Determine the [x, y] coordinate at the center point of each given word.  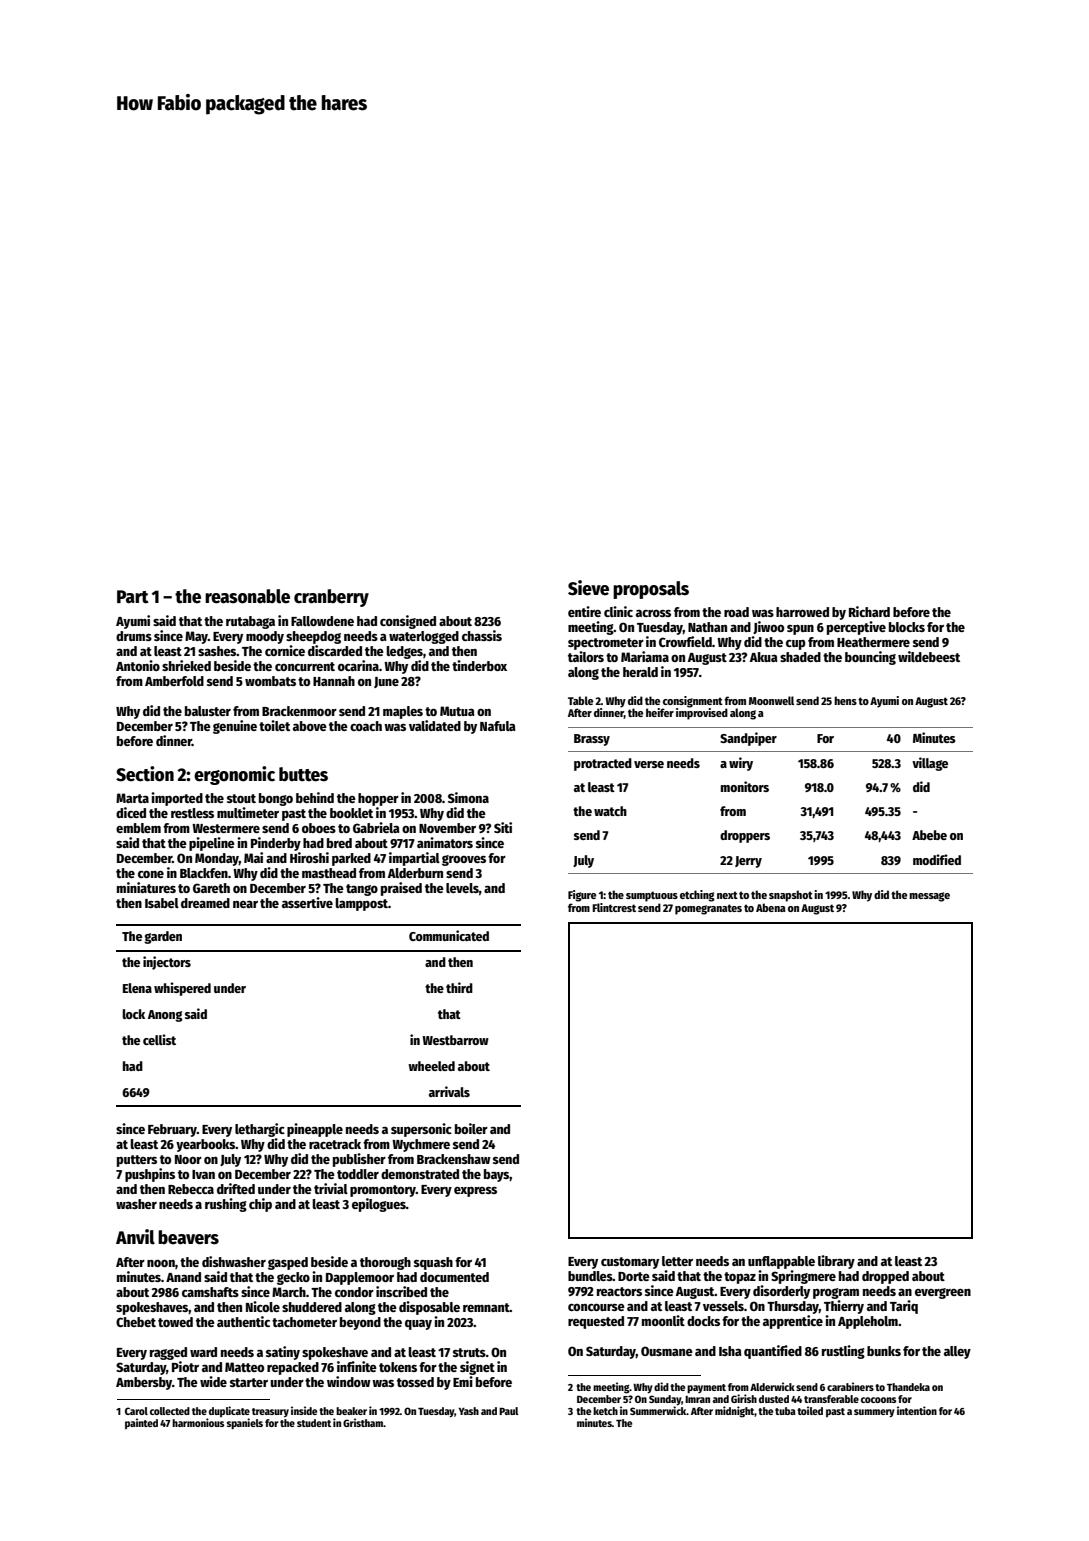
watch [610, 811]
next [727, 895]
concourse [596, 1307]
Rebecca [191, 1189]
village [930, 764]
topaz [740, 1278]
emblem [138, 828]
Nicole [263, 1306]
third [459, 987]
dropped [885, 1277]
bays [496, 1175]
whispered [182, 989]
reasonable [247, 596]
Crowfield [685, 641]
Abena [771, 907]
